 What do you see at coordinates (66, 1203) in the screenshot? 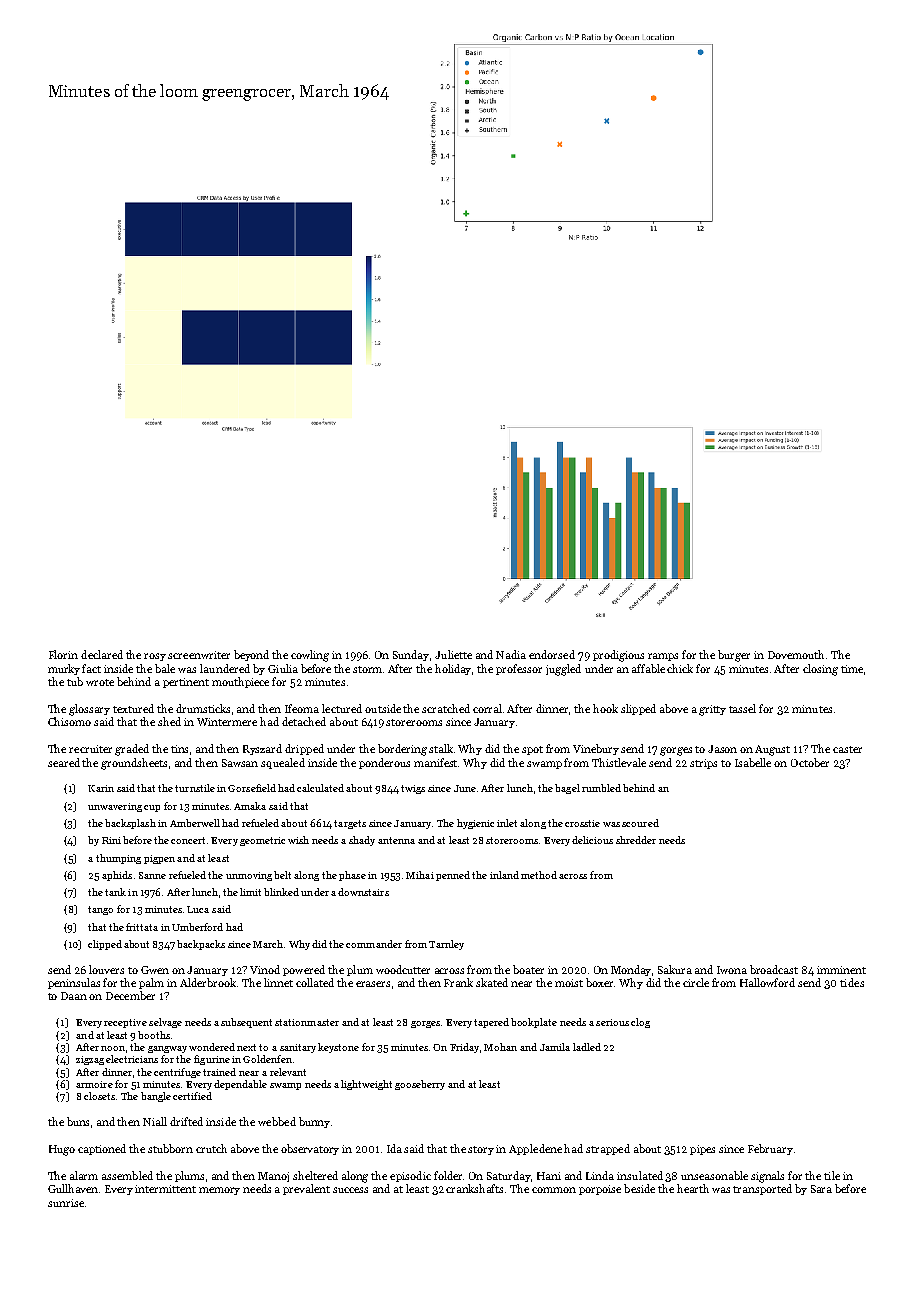
I see `sunrise` at bounding box center [66, 1203].
